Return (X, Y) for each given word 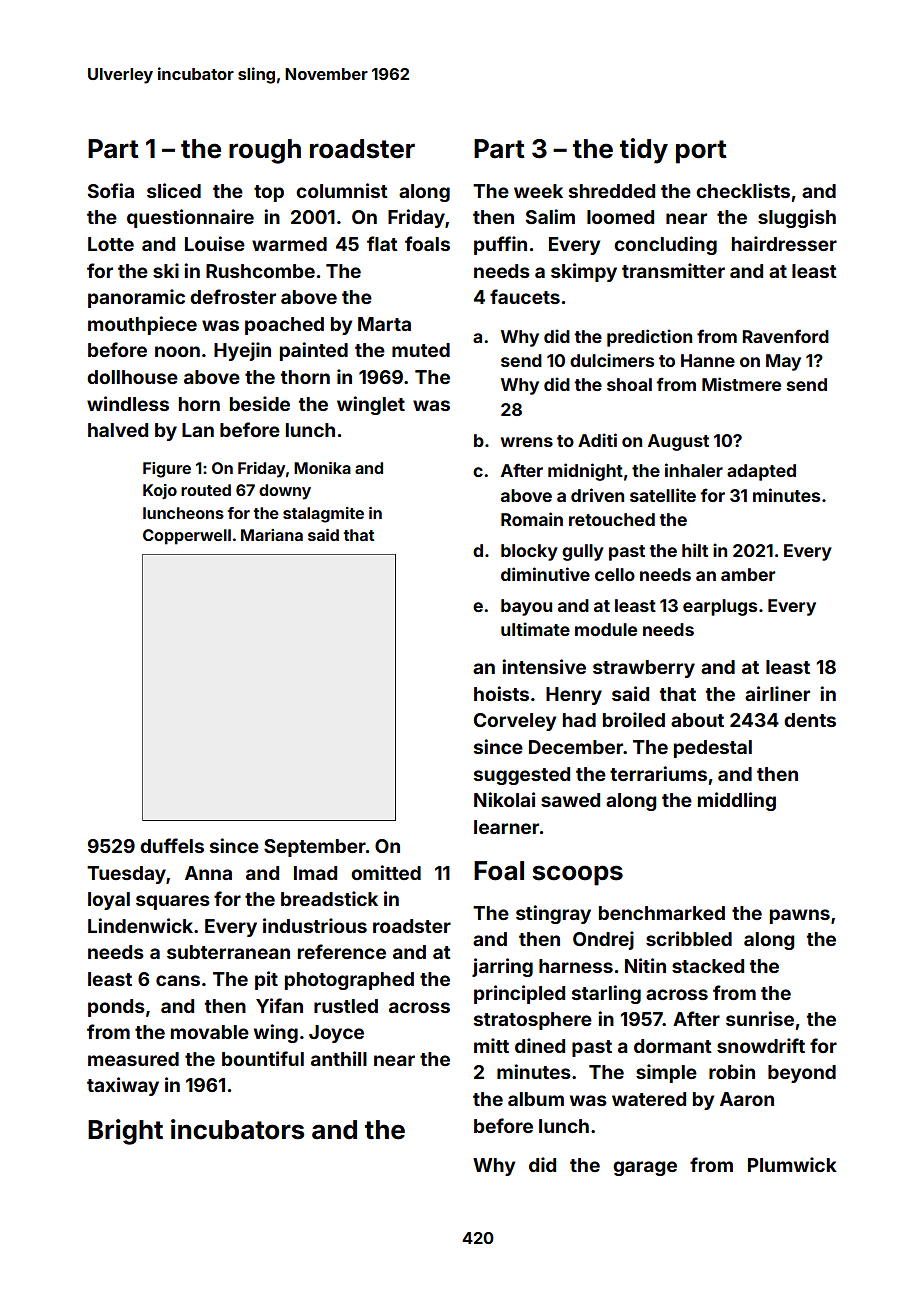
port (701, 152)
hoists (501, 693)
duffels (172, 845)
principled (519, 994)
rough (265, 151)
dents (810, 720)
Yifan (279, 1005)
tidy (644, 151)
